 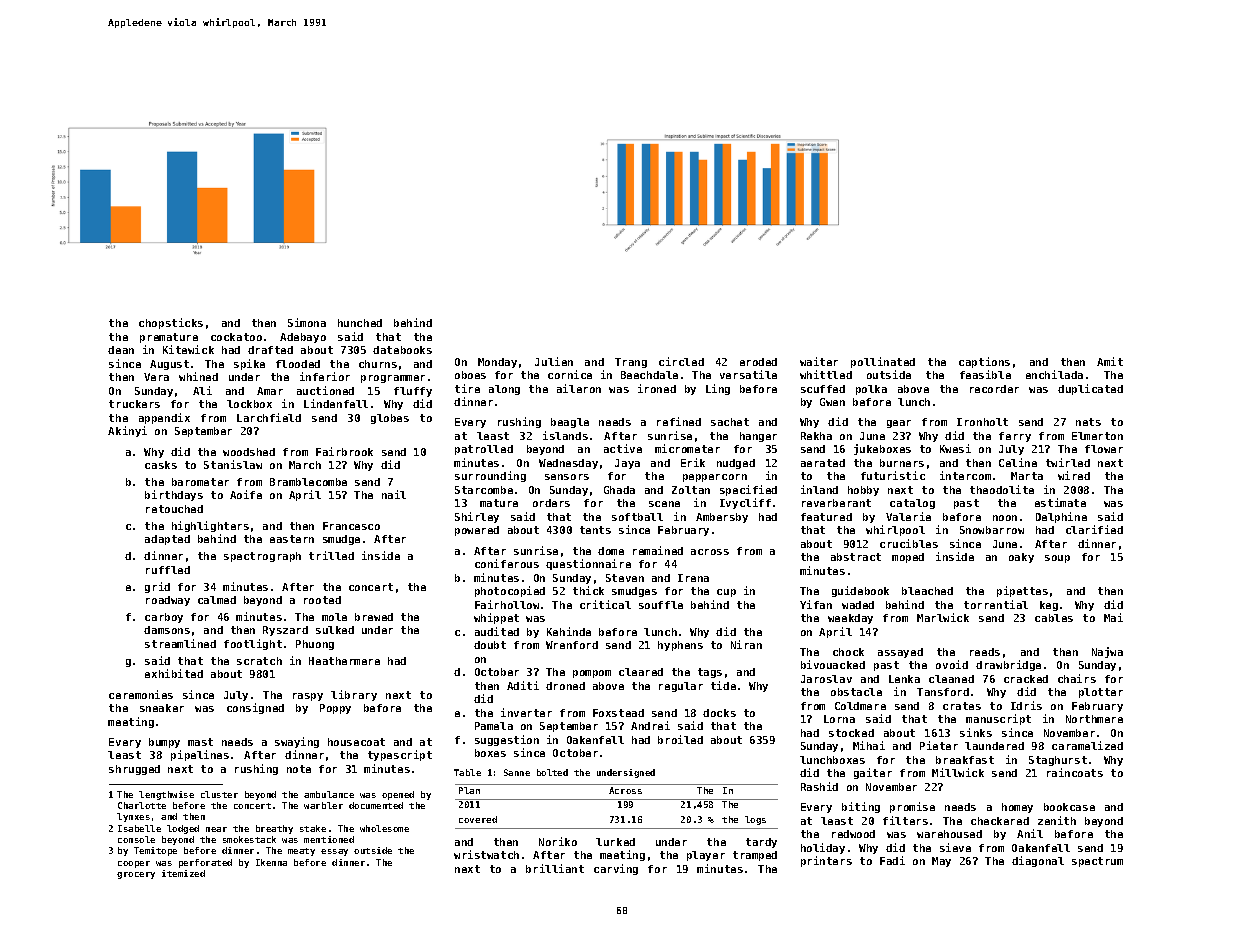 I want to click on crates, so click(x=962, y=706).
